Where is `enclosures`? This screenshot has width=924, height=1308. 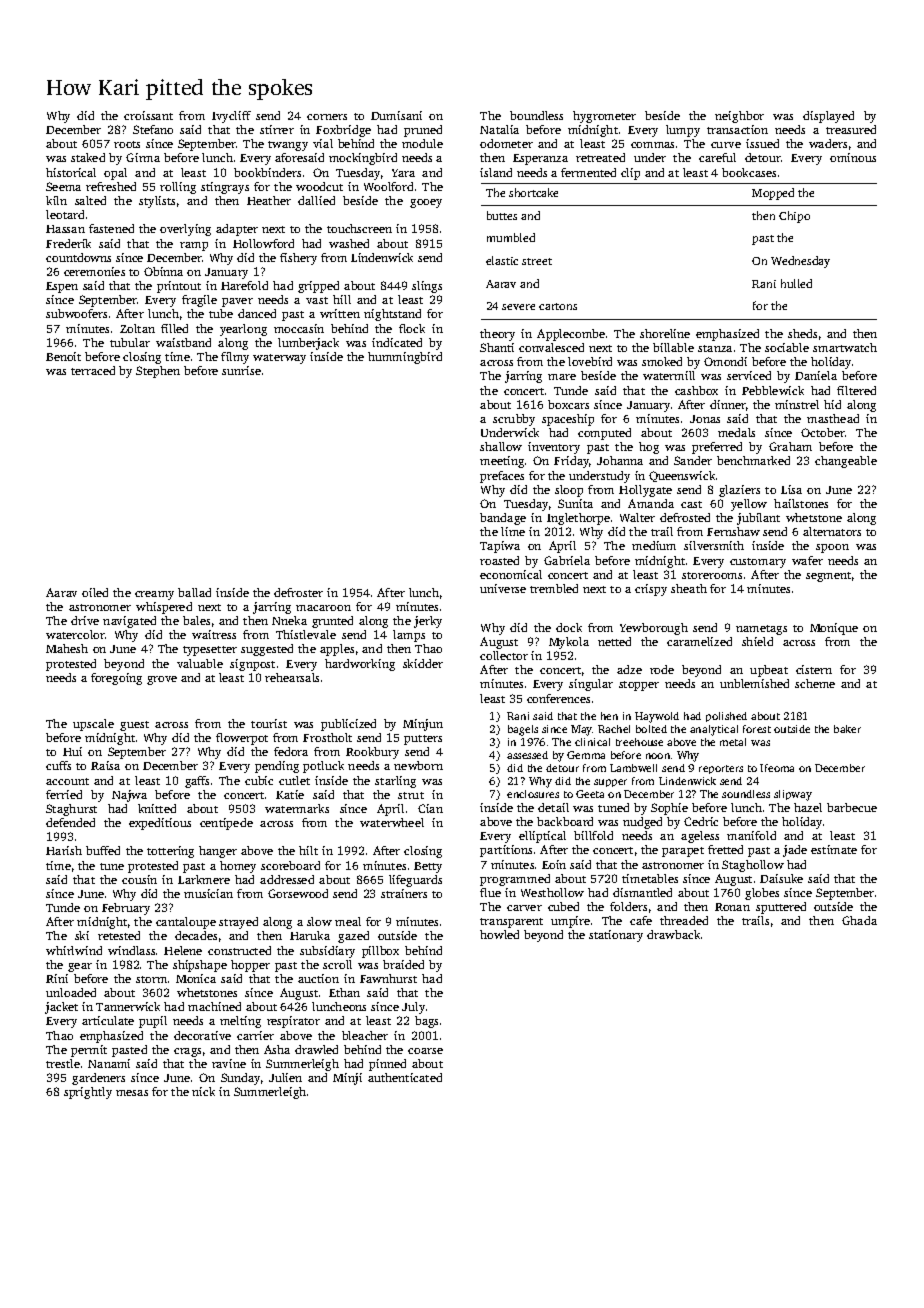 enclosures is located at coordinates (533, 794).
